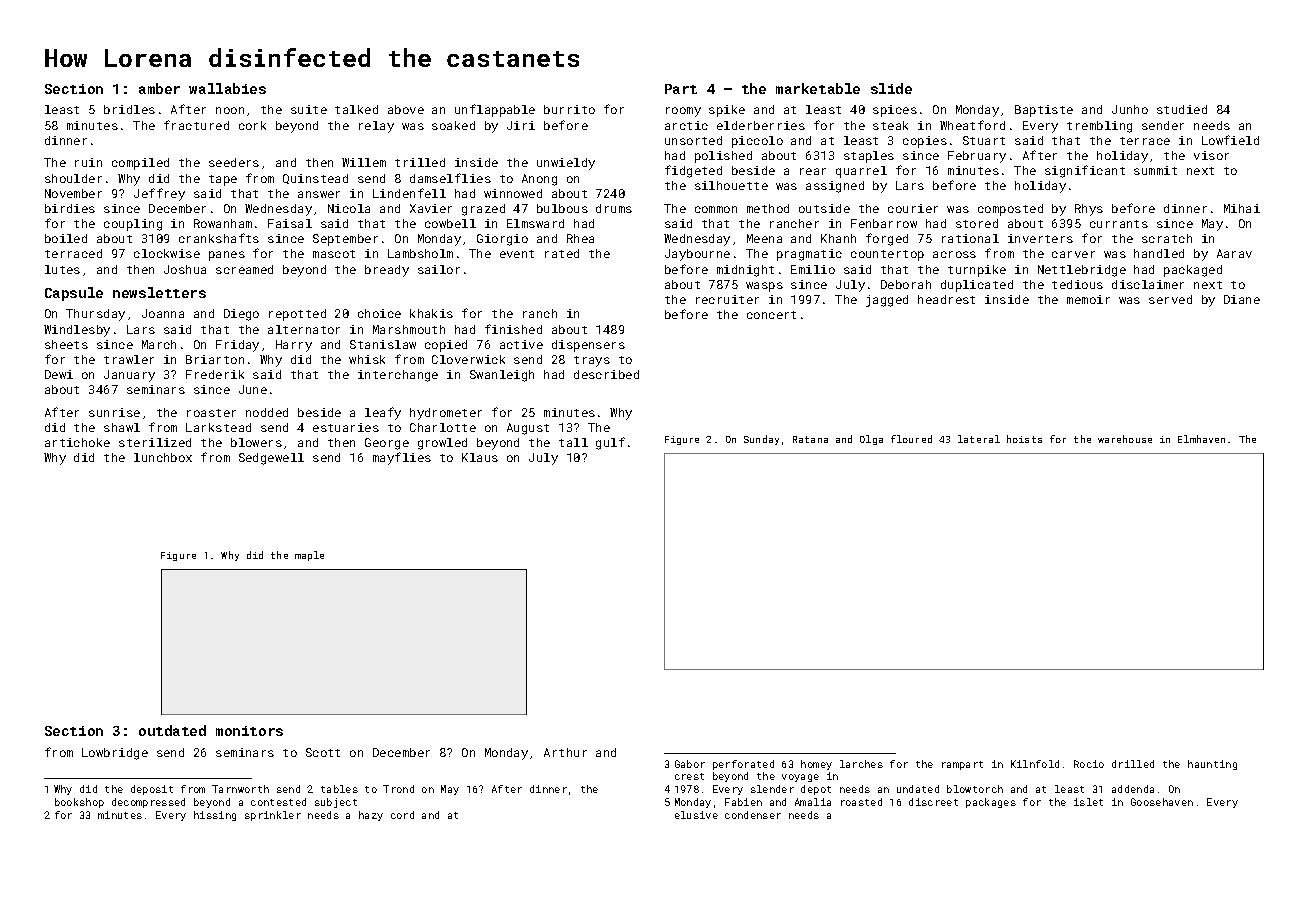 The width and height of the image is (1308, 924). Describe the element at coordinates (79, 803) in the image. I see `bookshop` at that location.
